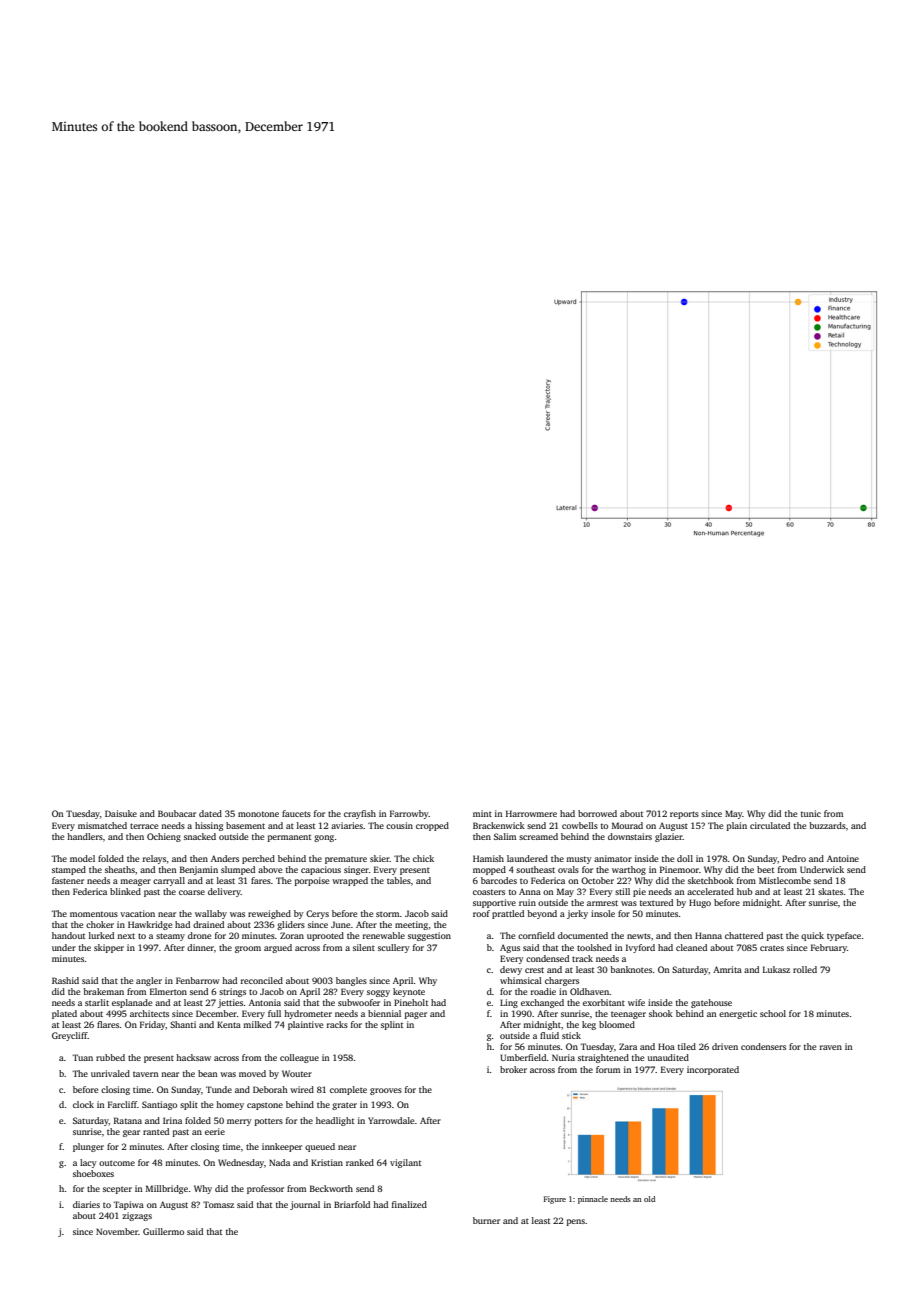 This page has width=924, height=1308. What do you see at coordinates (812, 936) in the page?
I see `quick` at bounding box center [812, 936].
